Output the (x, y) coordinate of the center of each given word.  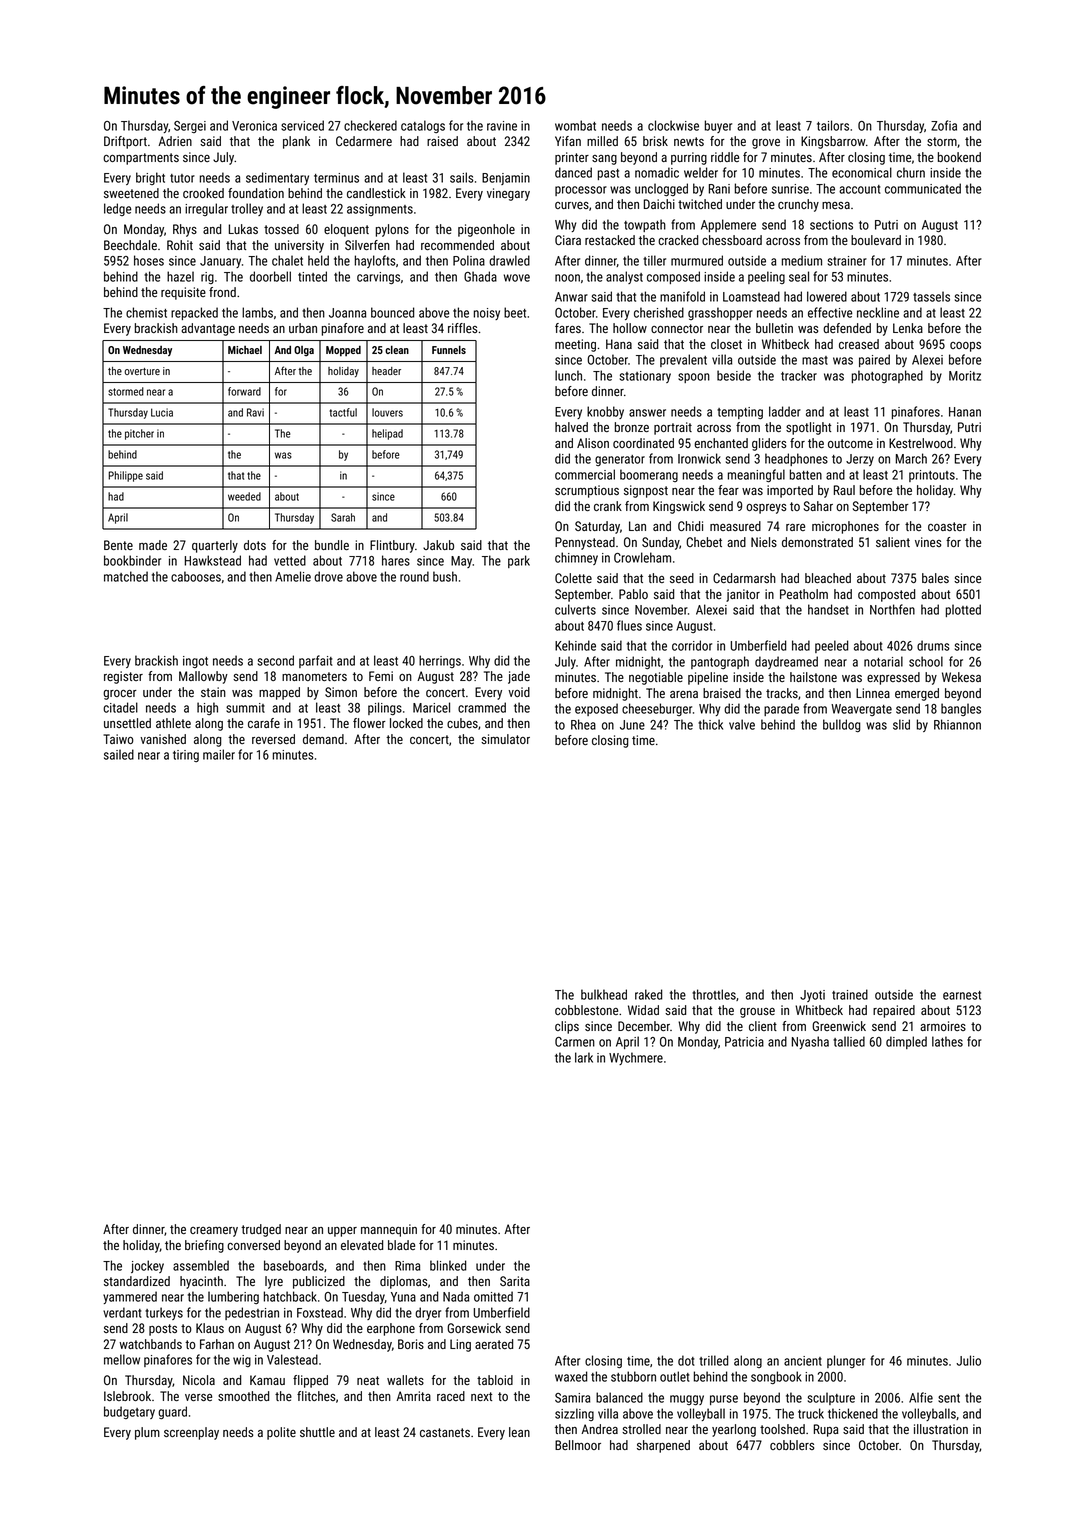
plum (147, 1433)
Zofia (944, 125)
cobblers (792, 1445)
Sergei (190, 127)
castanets (445, 1432)
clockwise (673, 125)
